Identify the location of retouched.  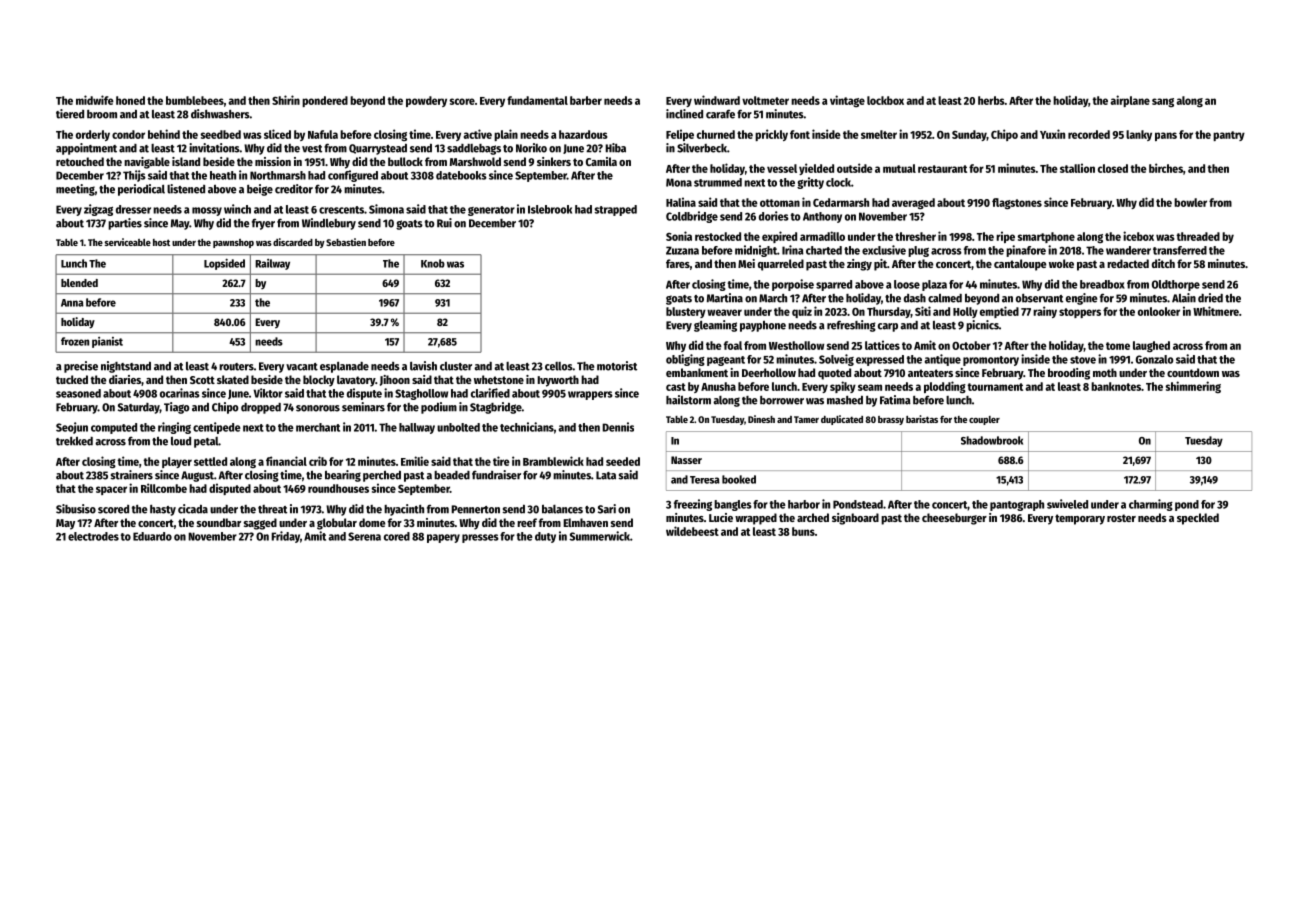
(80, 161).
